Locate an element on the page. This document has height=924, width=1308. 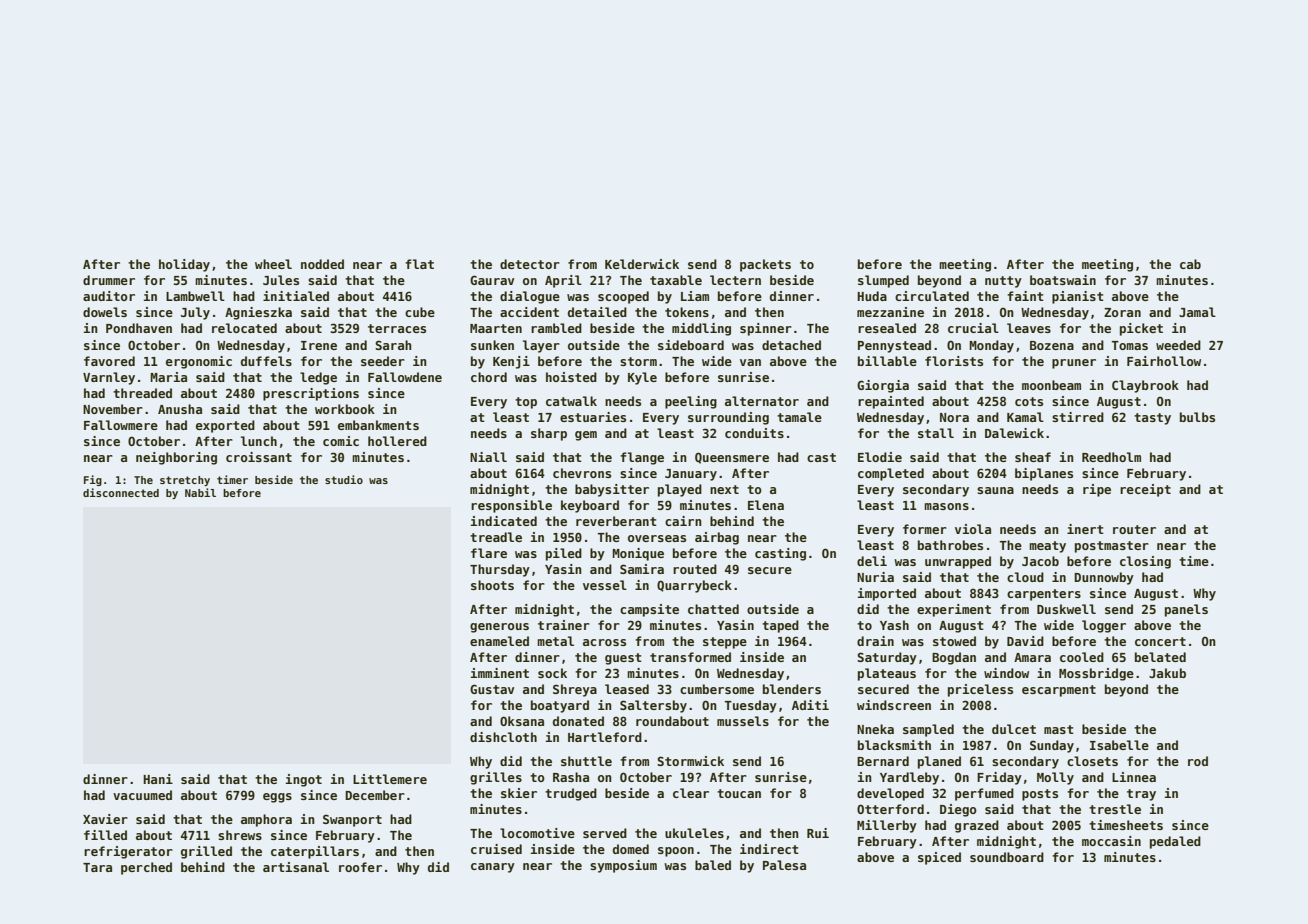
indirect is located at coordinates (769, 849).
